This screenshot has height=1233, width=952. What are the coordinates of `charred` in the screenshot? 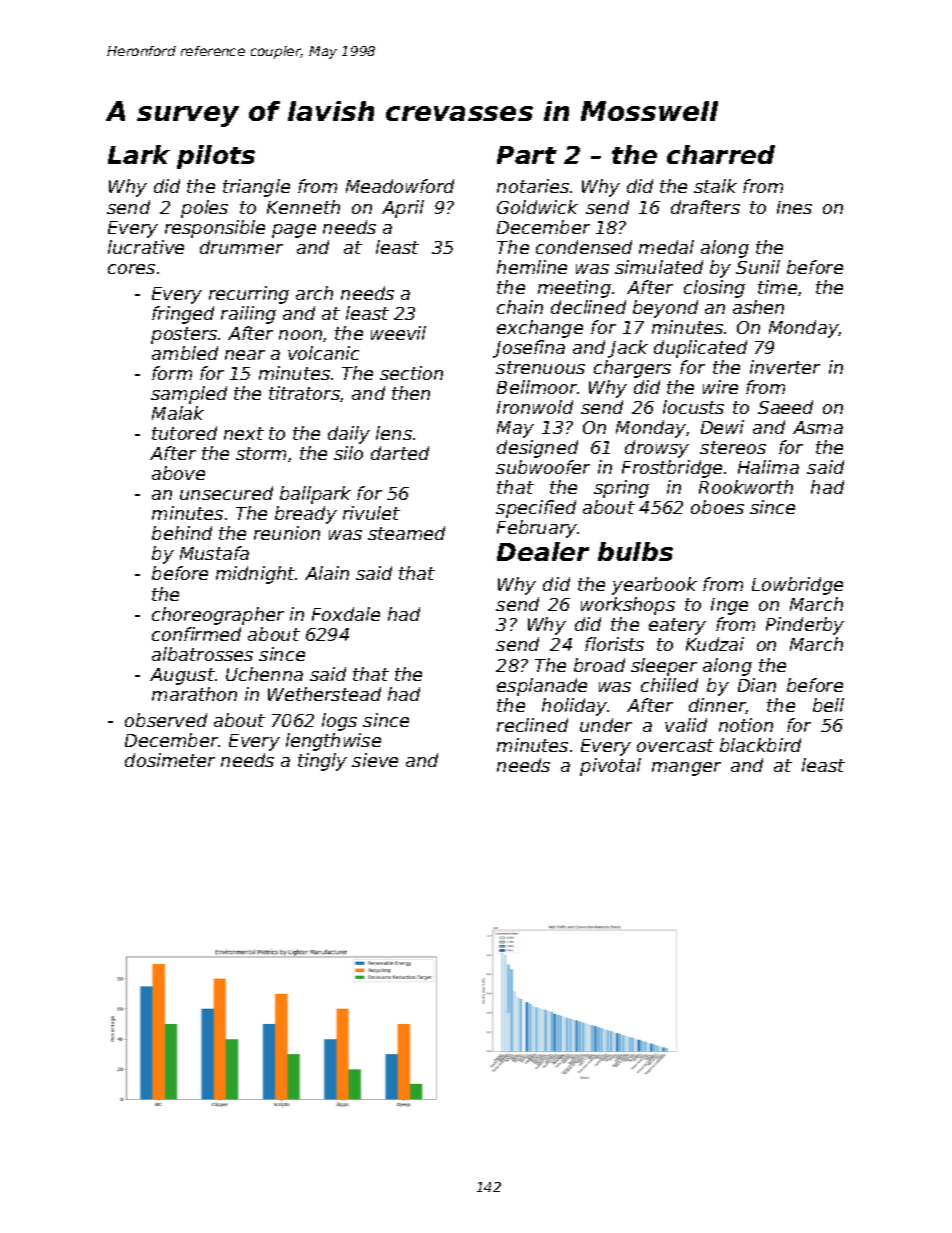 It's located at (721, 154).
